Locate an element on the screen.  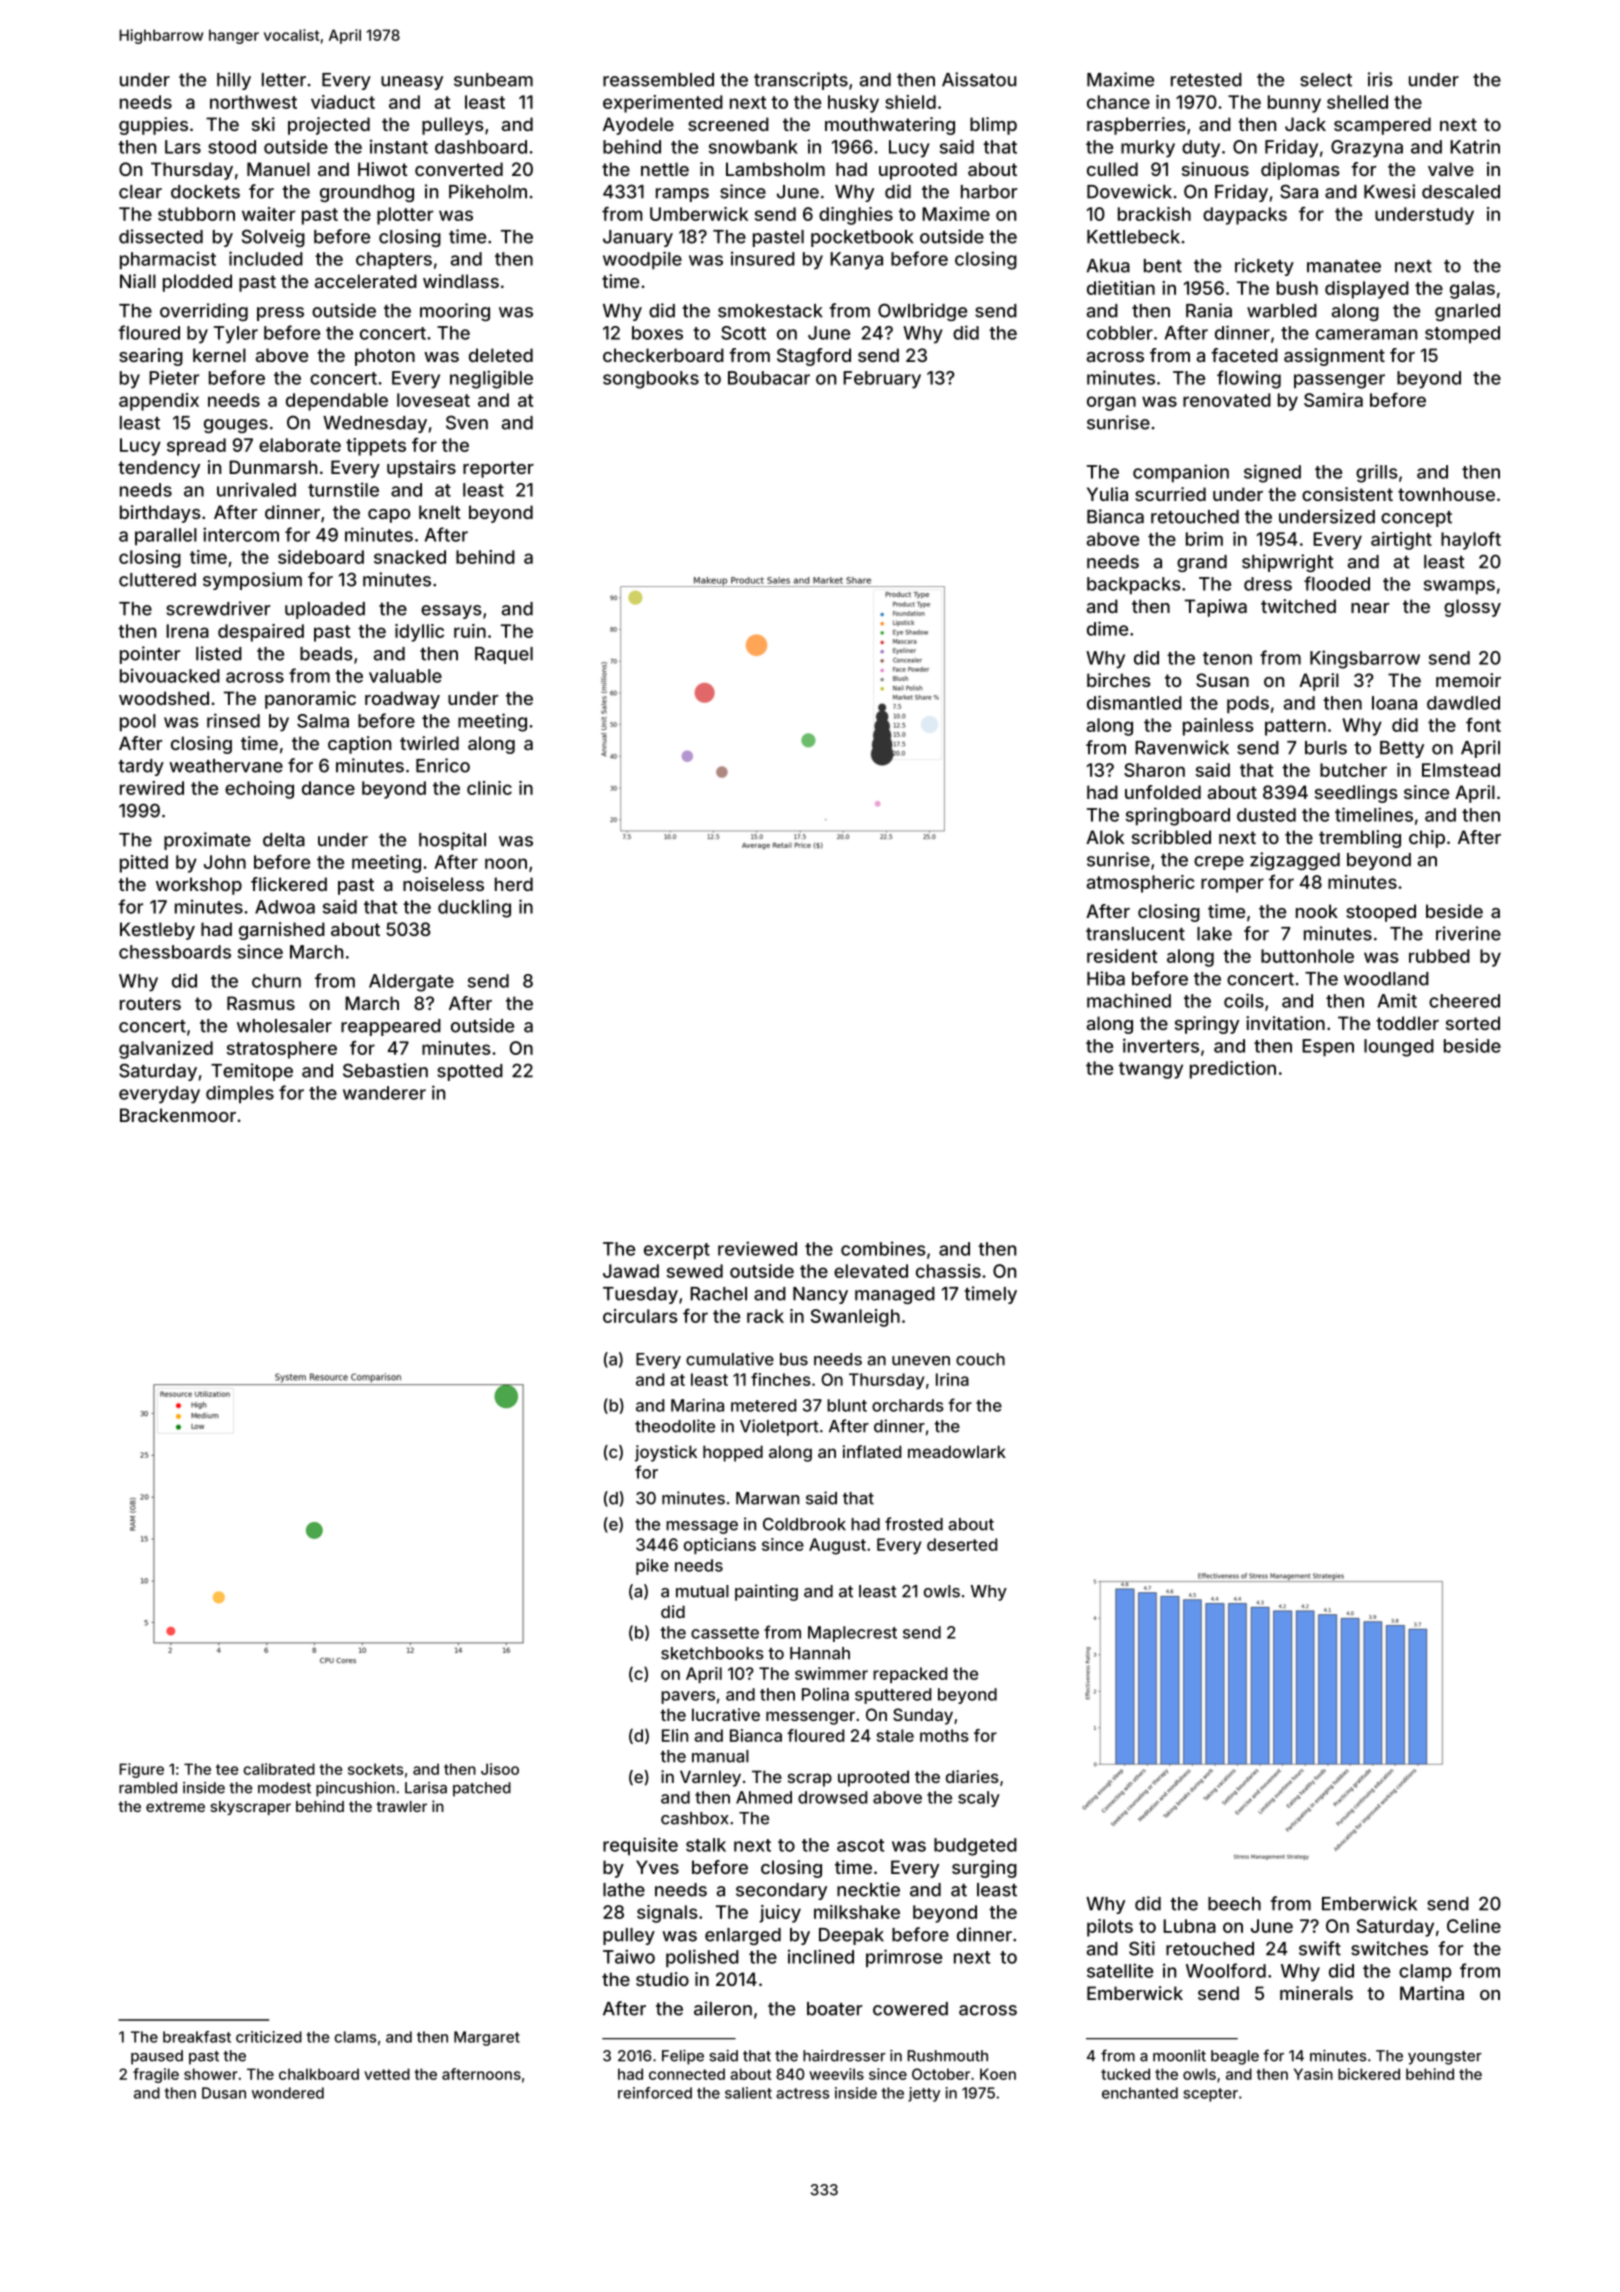
townhouse is located at coordinates (1446, 494).
